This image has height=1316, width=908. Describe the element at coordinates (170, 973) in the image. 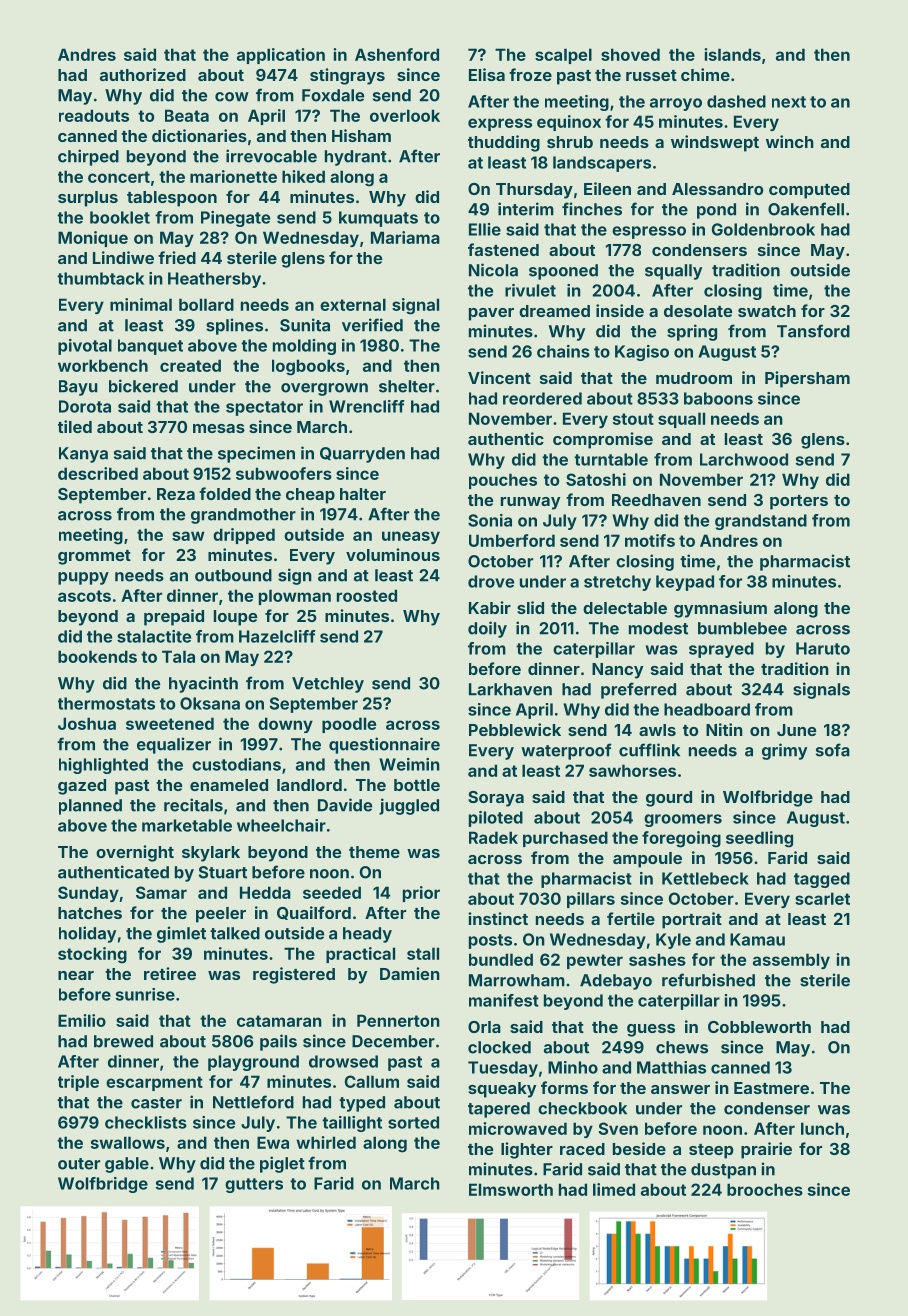

I see `retiree` at that location.
